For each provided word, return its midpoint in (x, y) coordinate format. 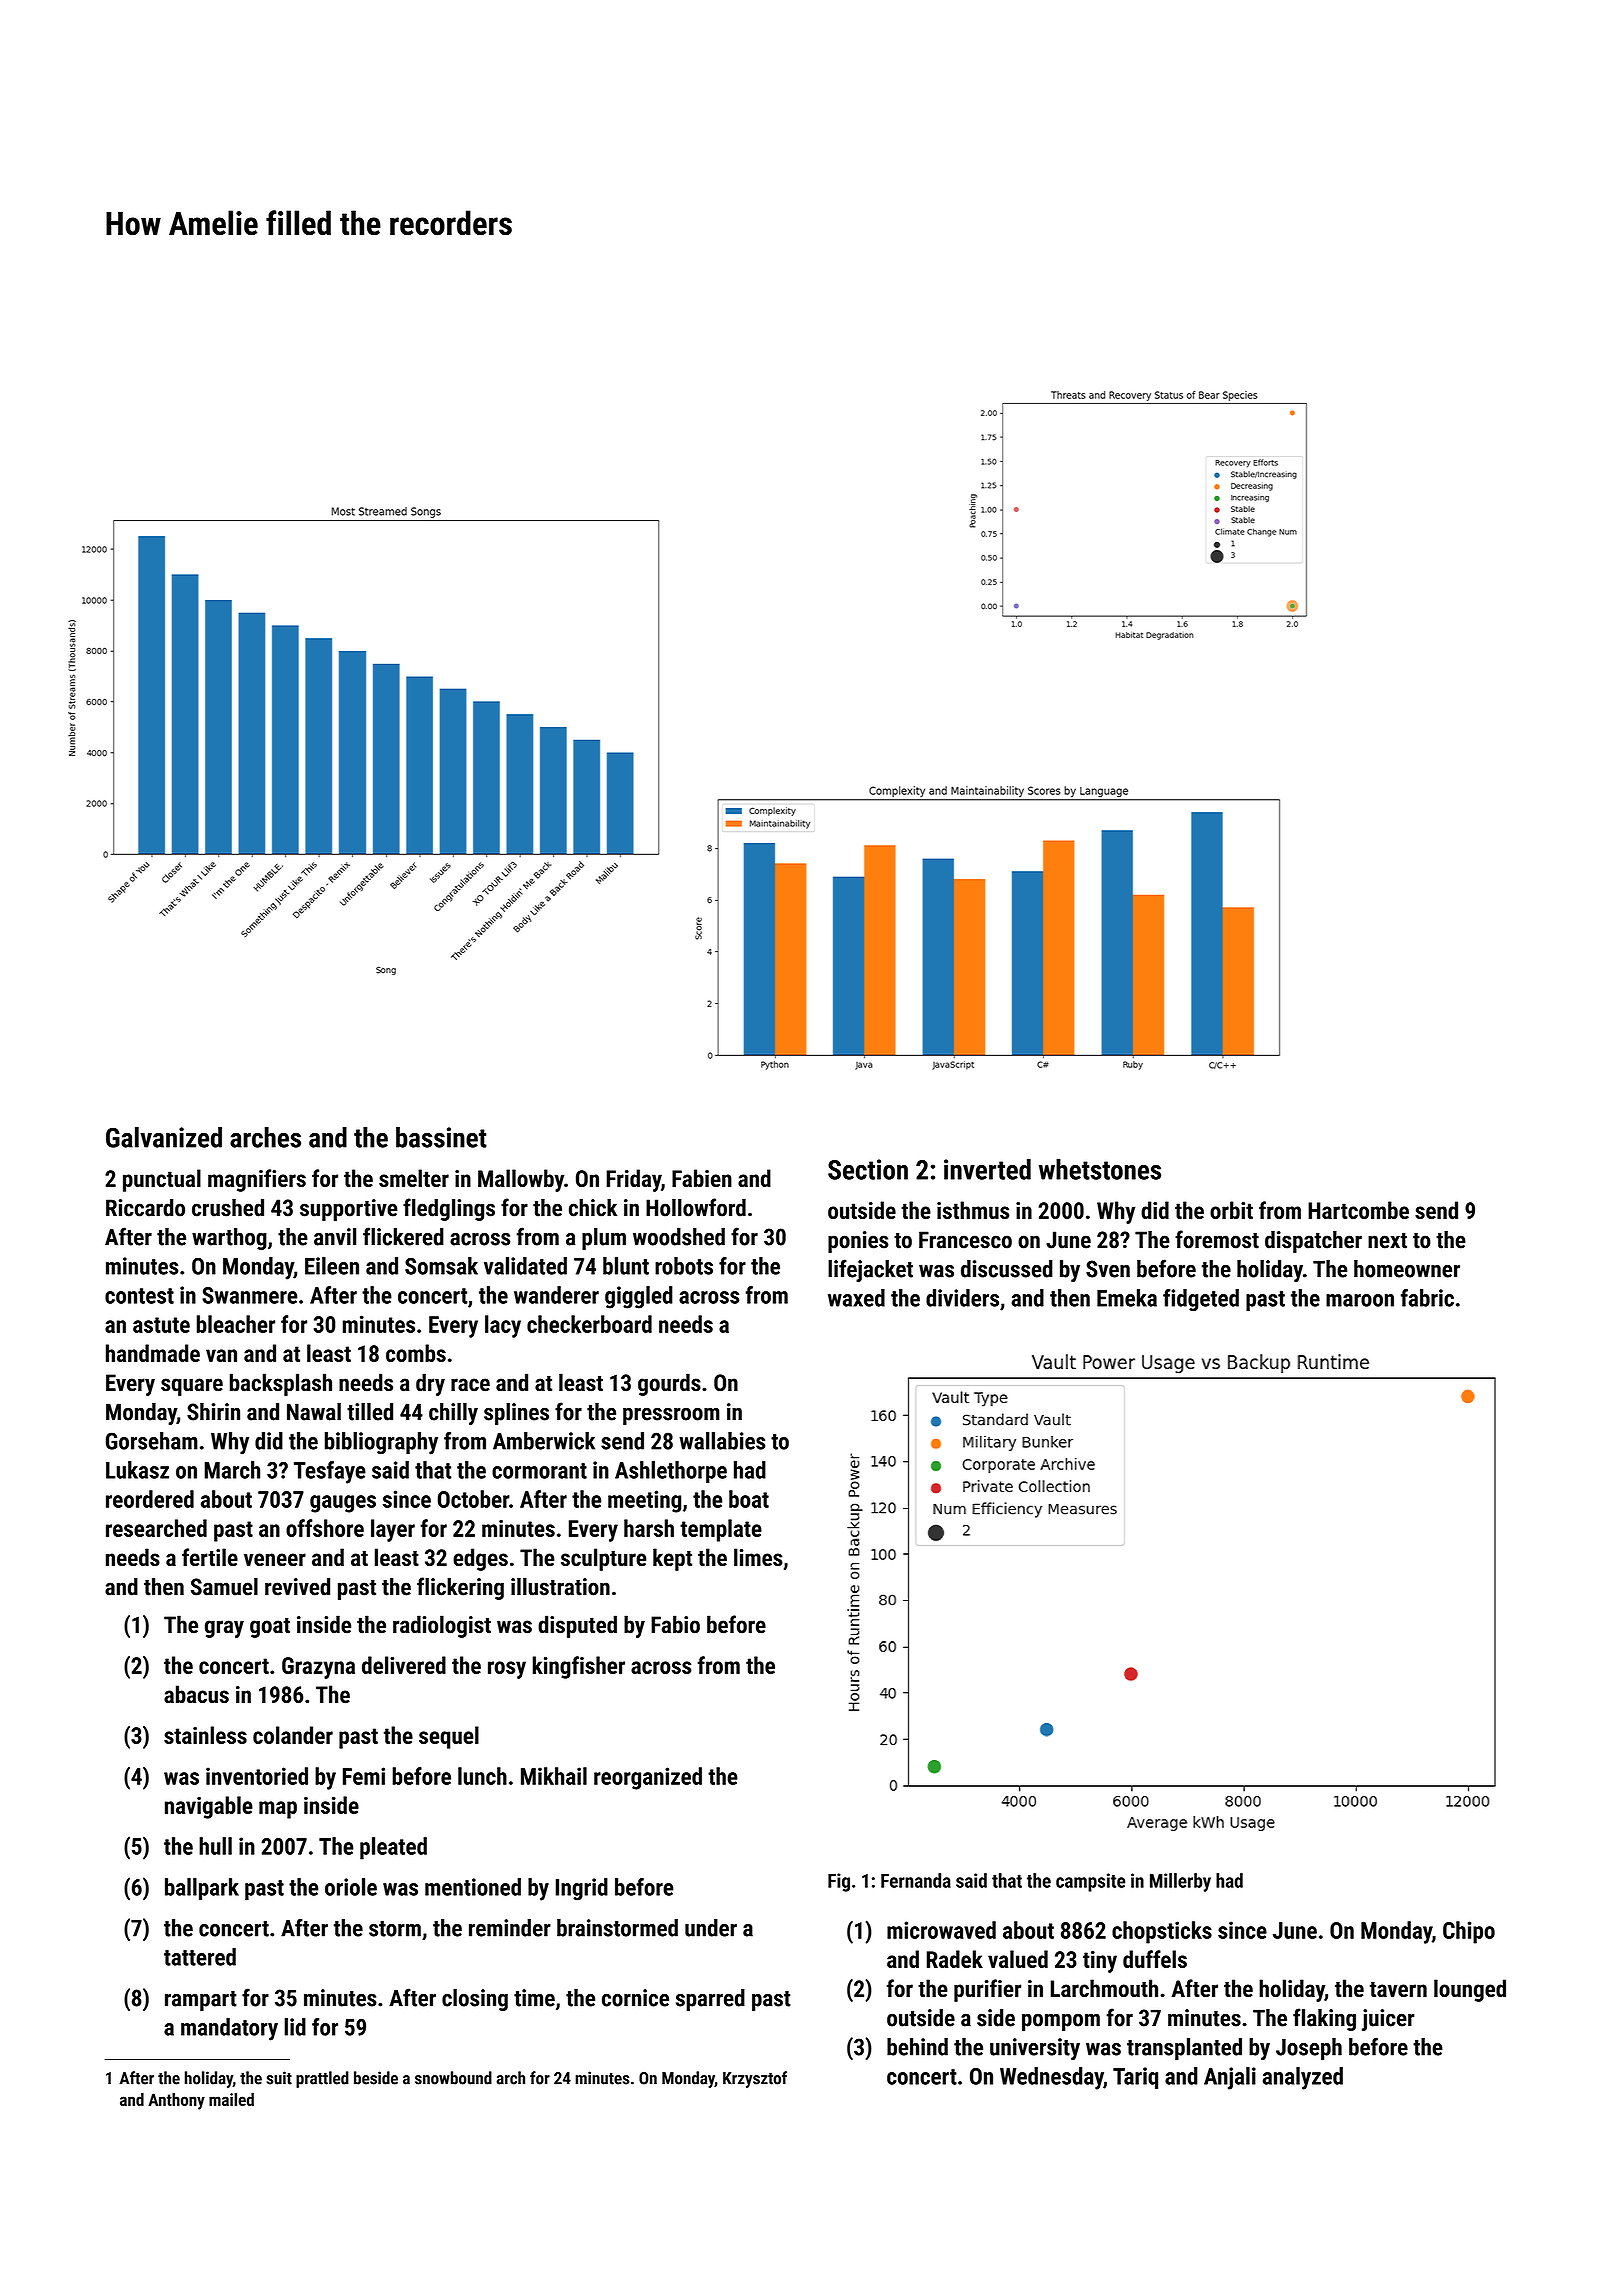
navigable (209, 1807)
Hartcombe (1358, 1210)
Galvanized (164, 1137)
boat (749, 1499)
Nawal (314, 1412)
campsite (1090, 1882)
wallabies (722, 1441)
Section (868, 1169)
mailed (231, 2099)
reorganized (648, 1778)
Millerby (1180, 1882)
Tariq (1135, 2078)
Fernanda (916, 1880)
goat (270, 1628)
